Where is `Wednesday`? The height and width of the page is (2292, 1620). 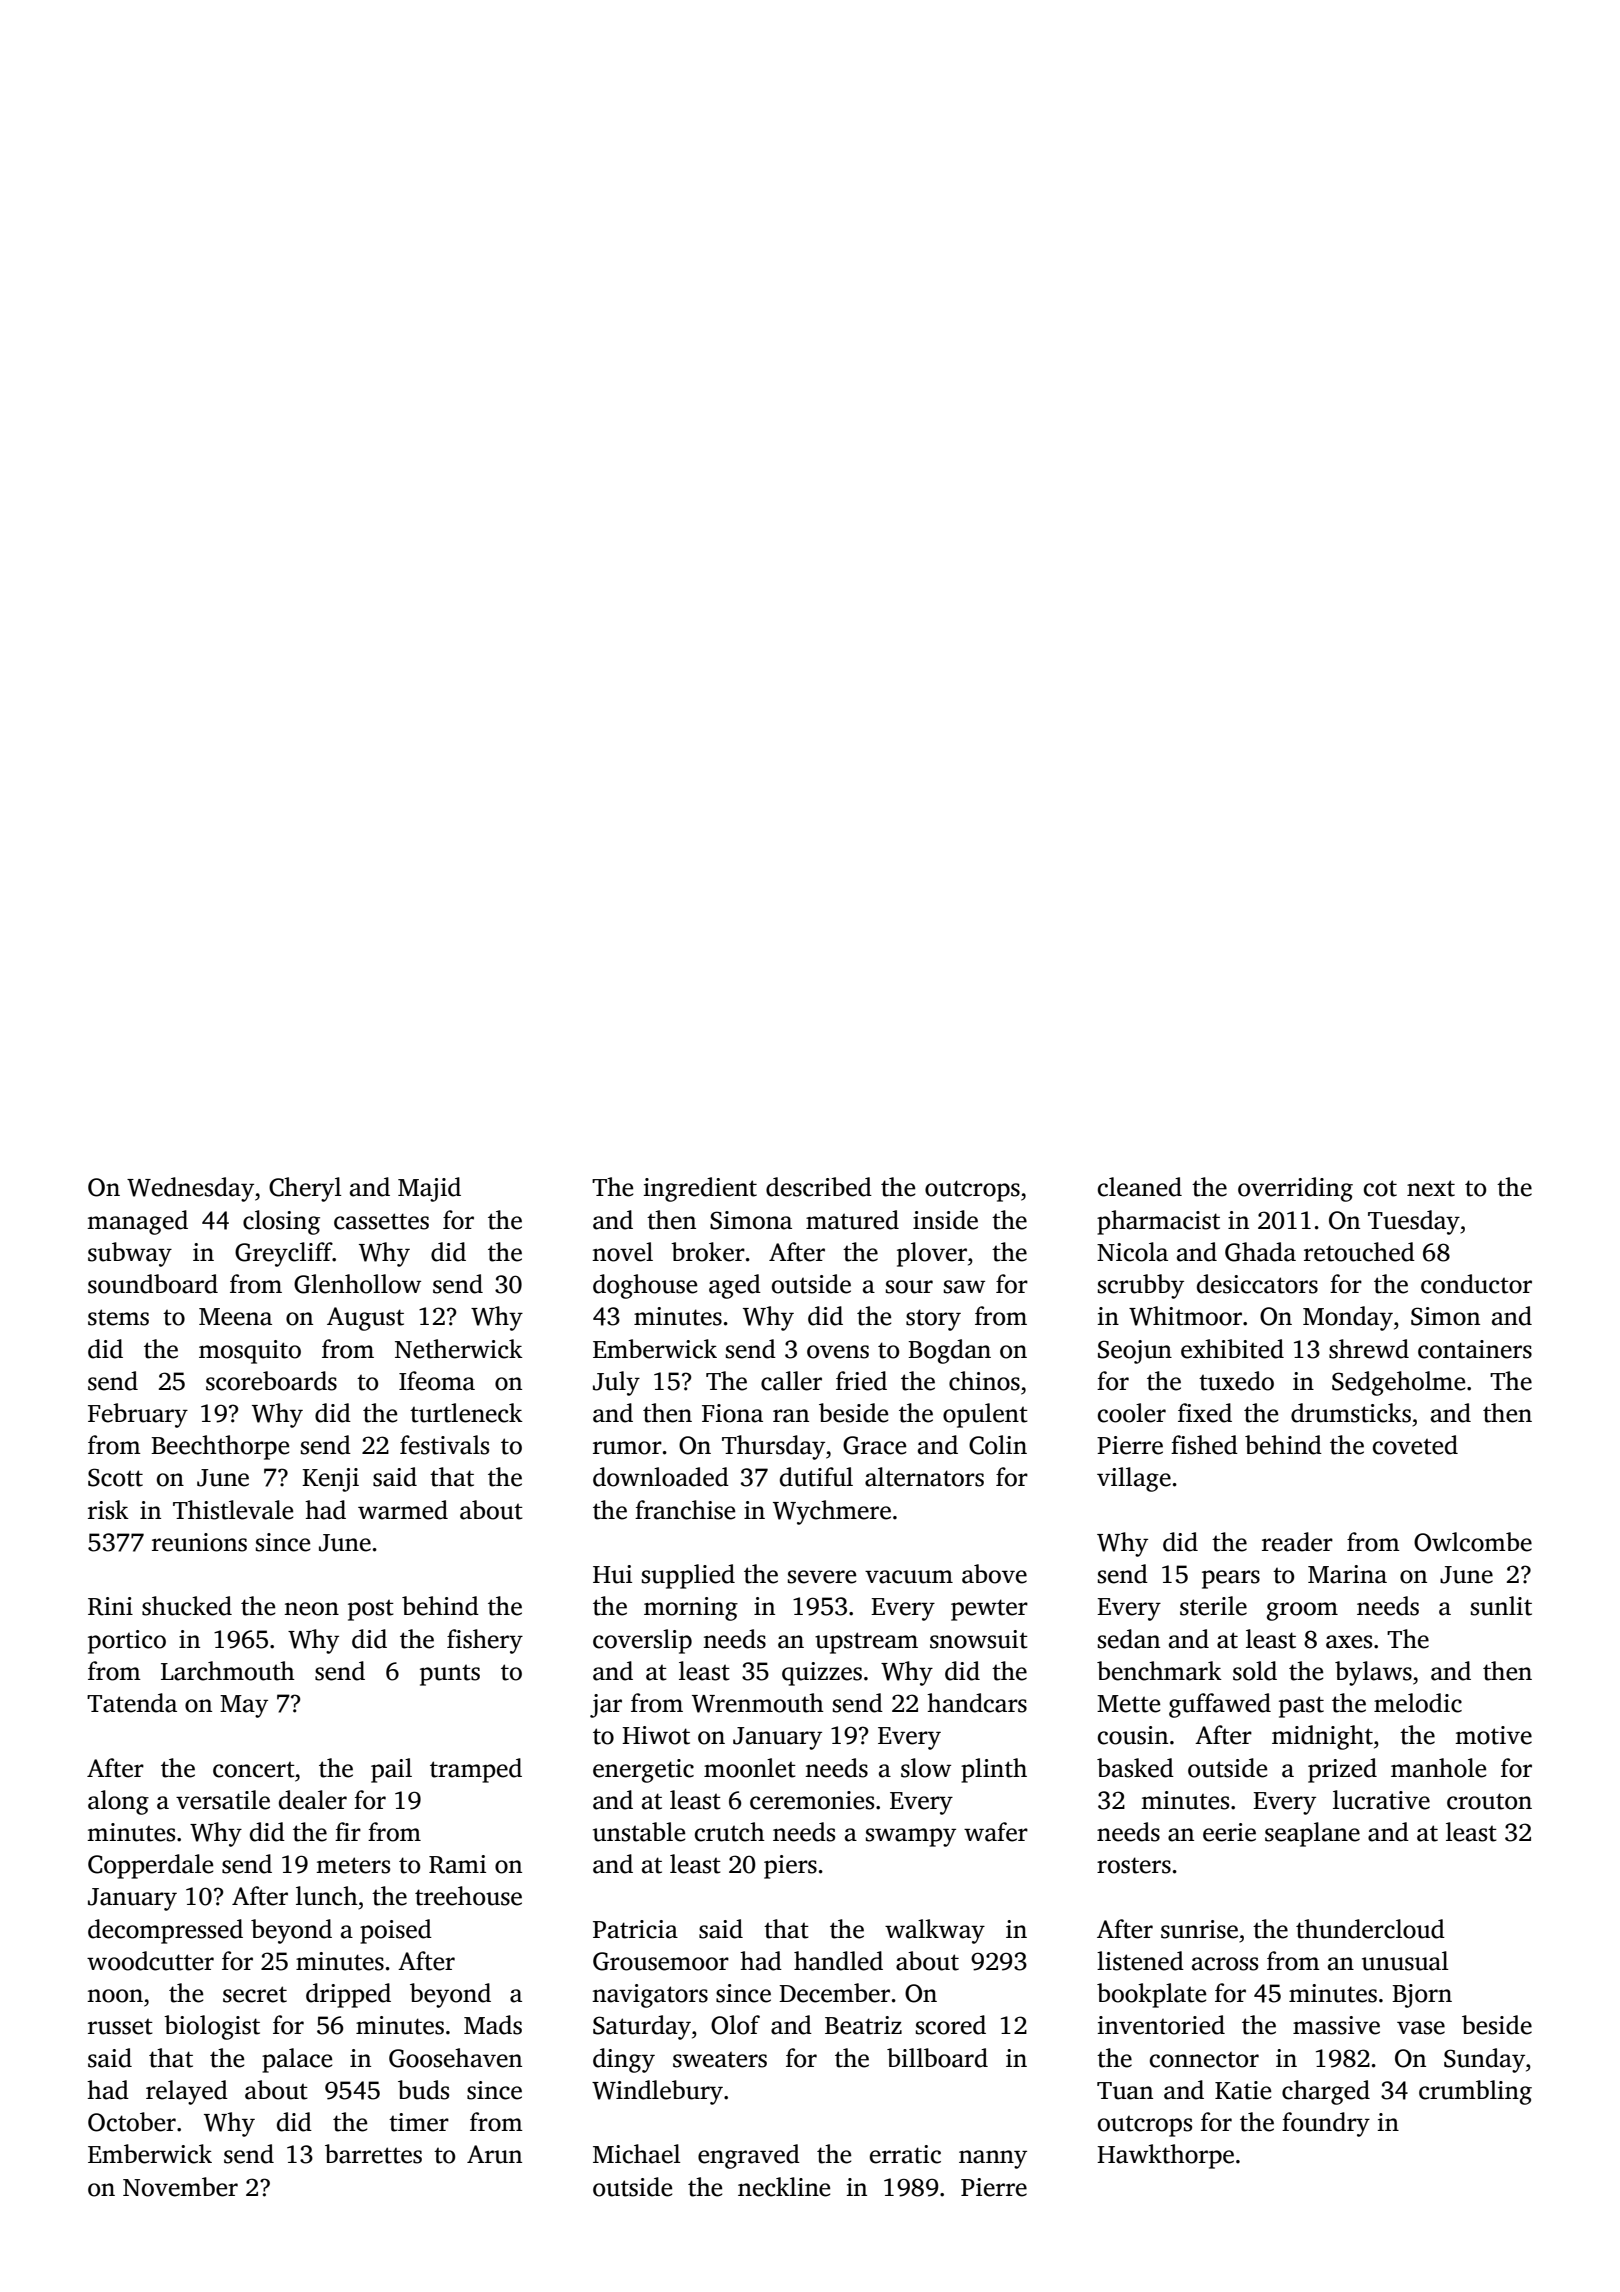
Wednesday is located at coordinates (190, 1189).
